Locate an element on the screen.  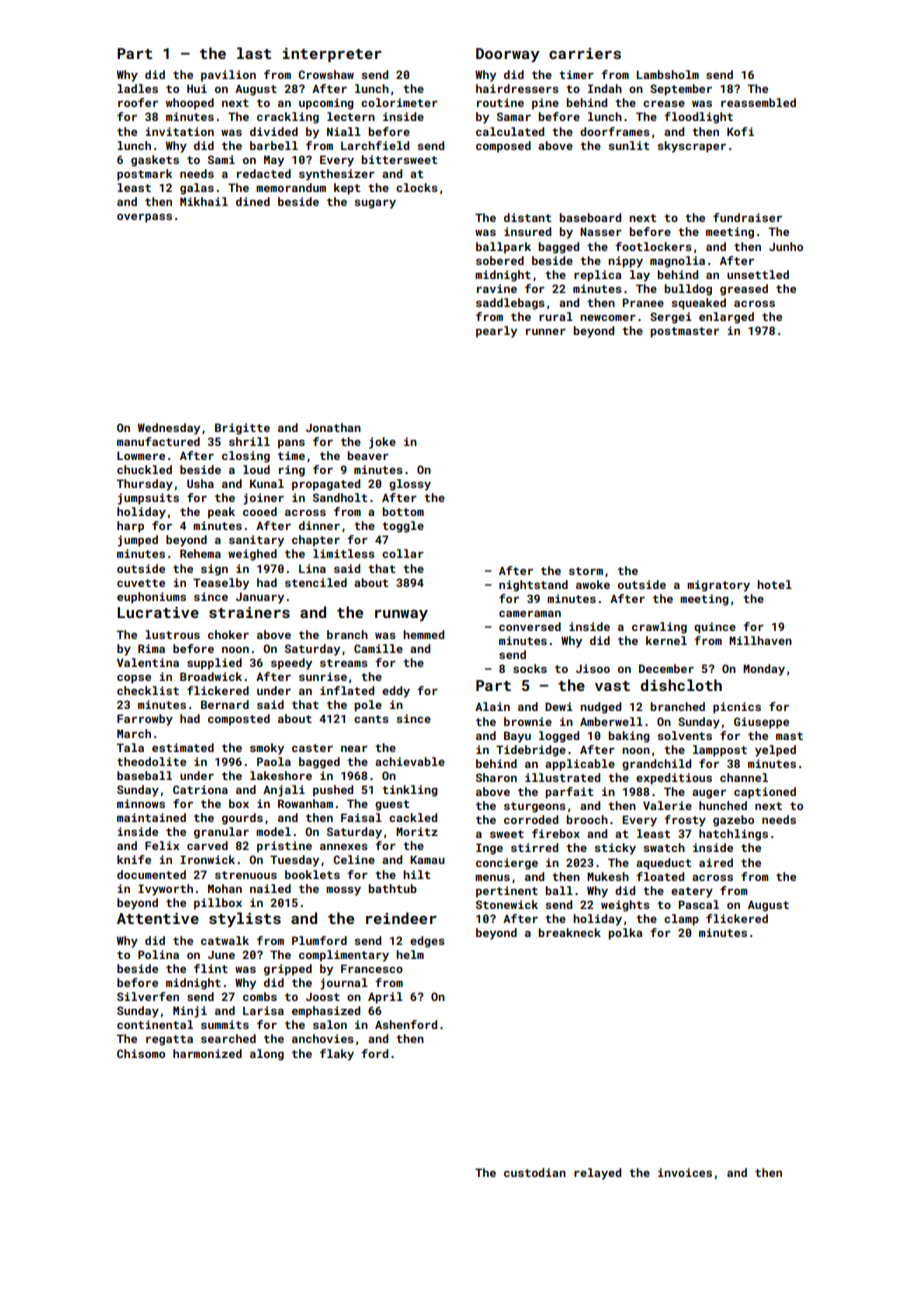
Wednesday is located at coordinates (169, 429).
